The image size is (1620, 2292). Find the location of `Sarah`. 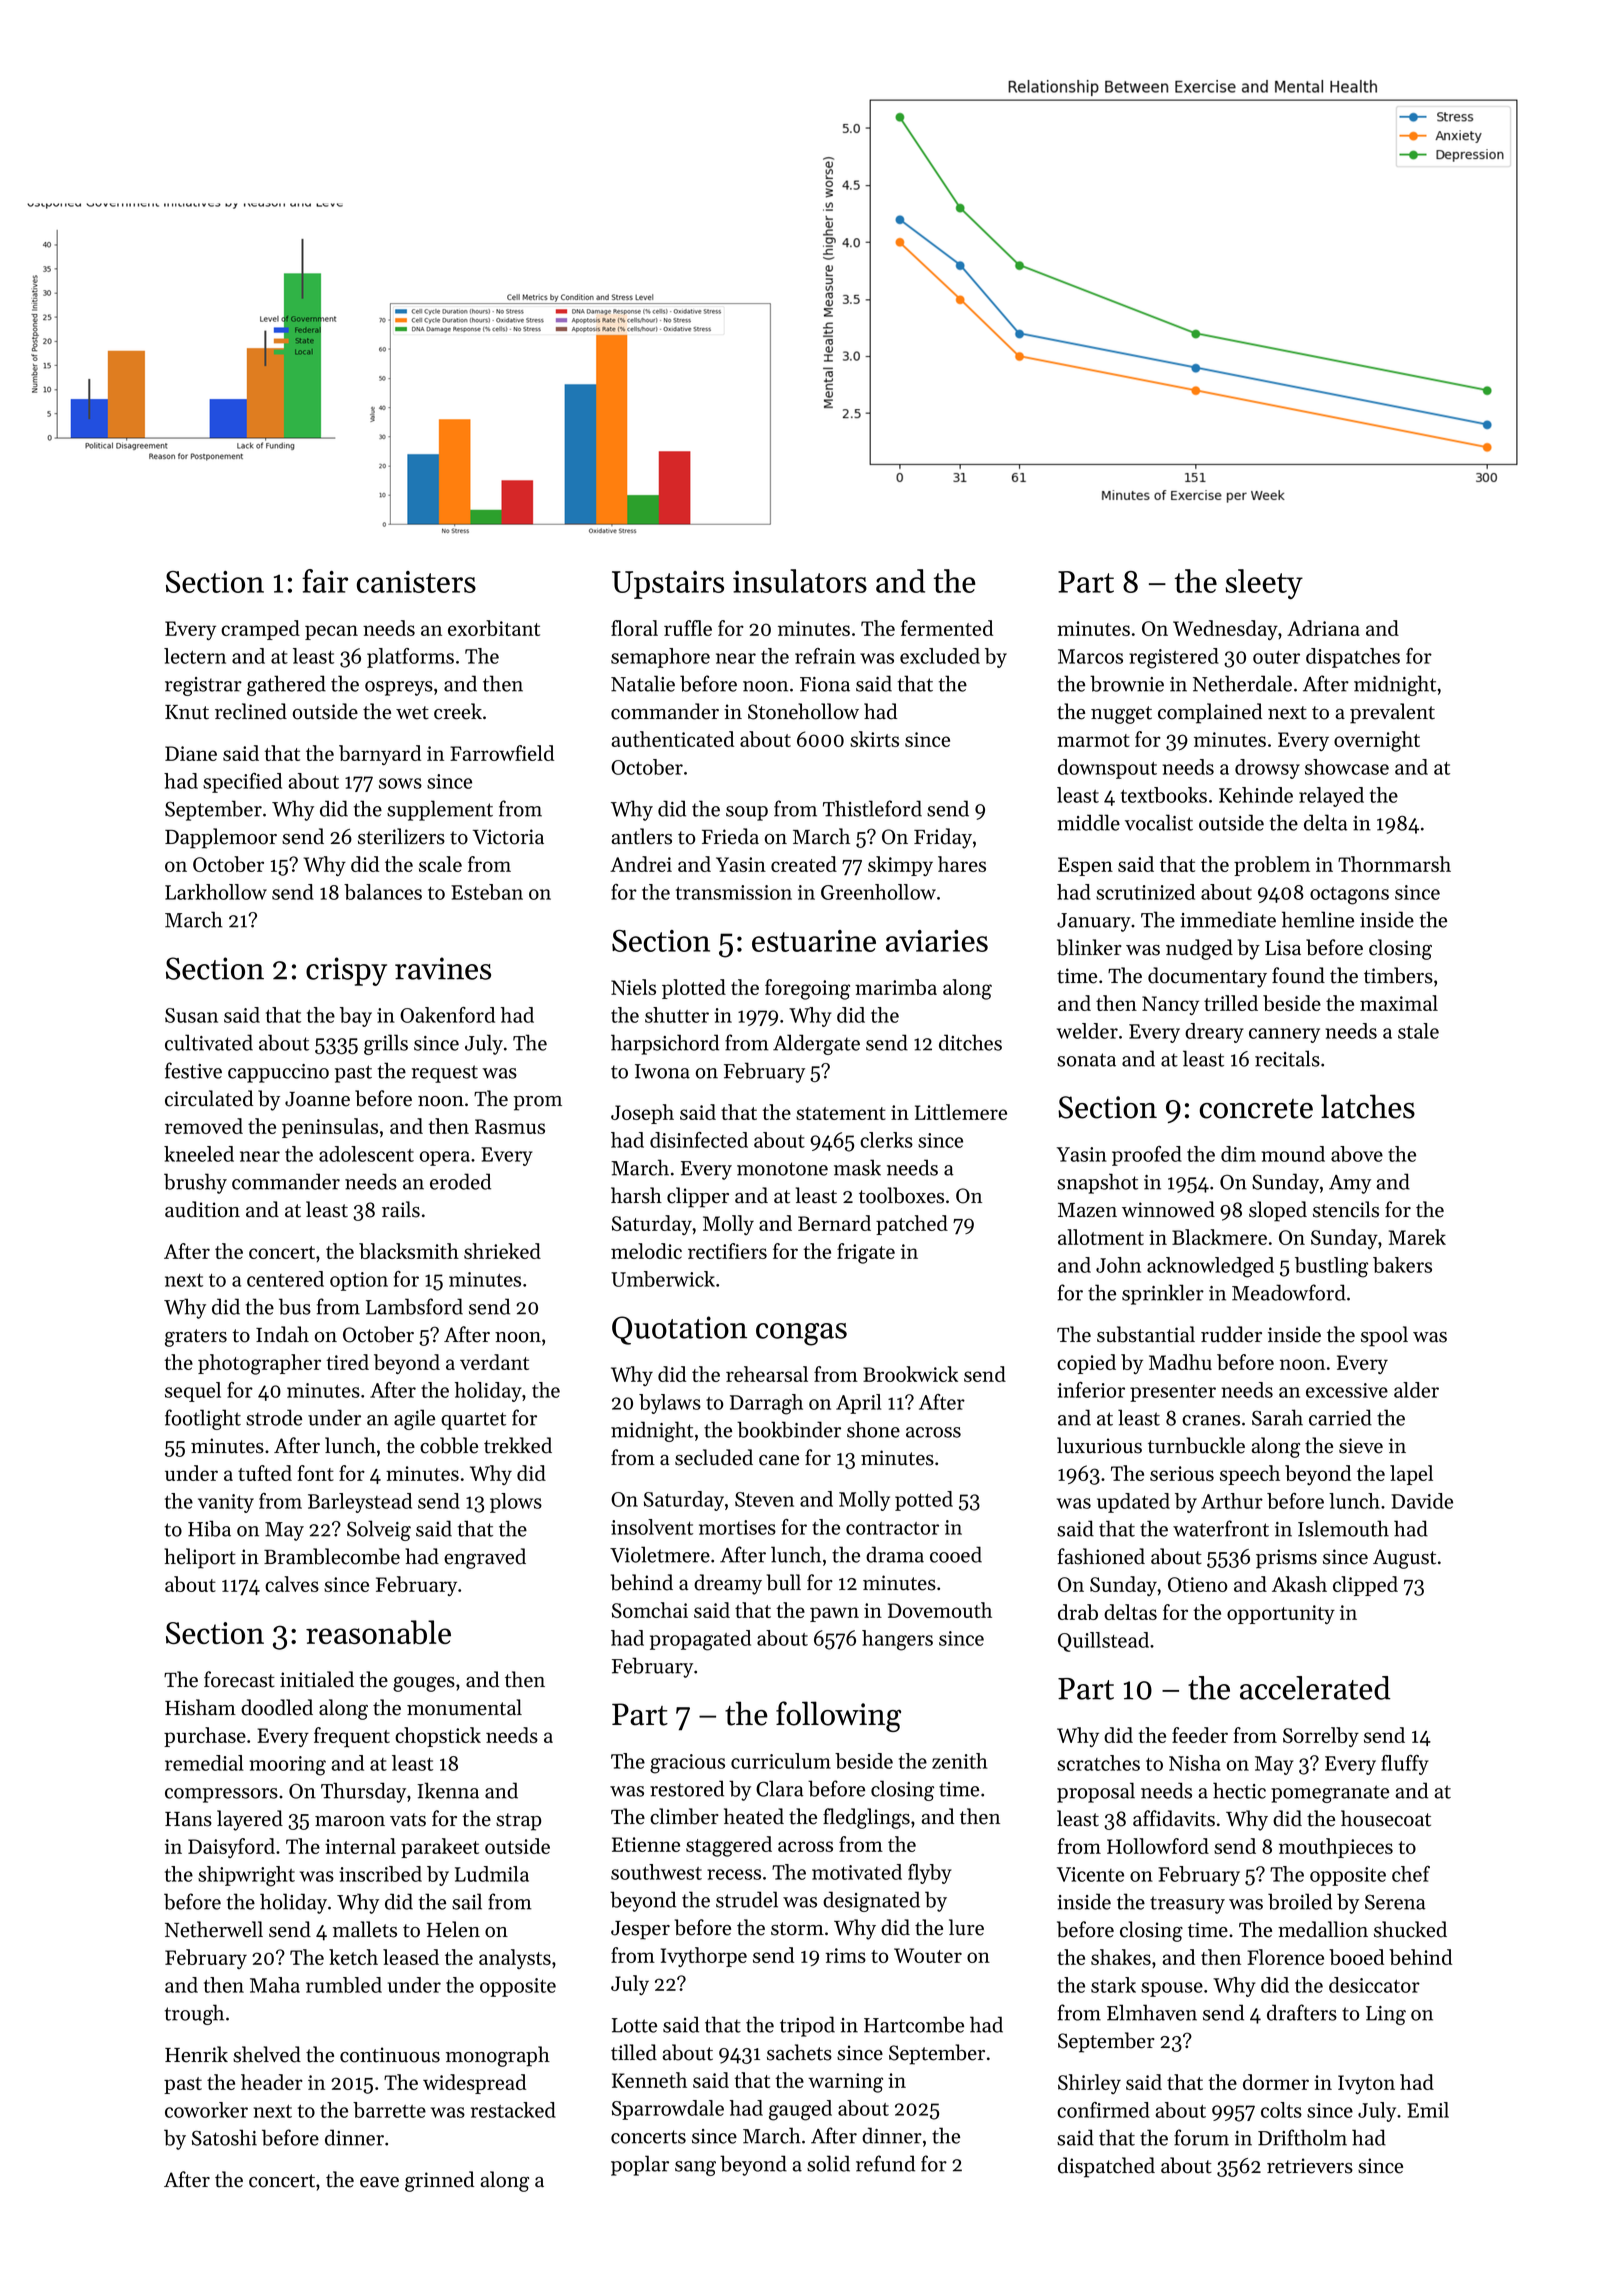

Sarah is located at coordinates (1277, 1417).
